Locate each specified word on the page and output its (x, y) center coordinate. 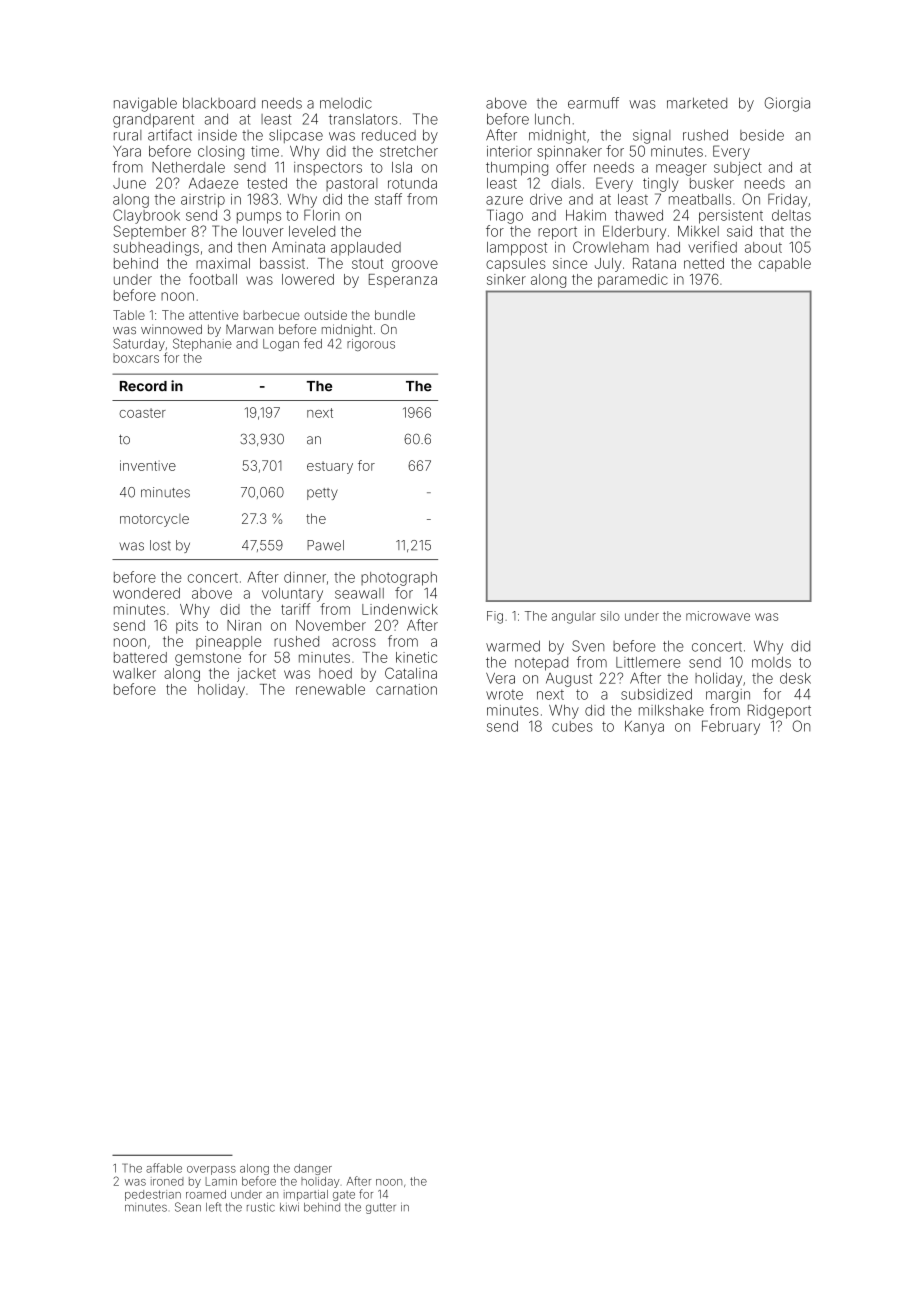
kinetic (416, 657)
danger (313, 1169)
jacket (256, 675)
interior (509, 151)
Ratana (654, 263)
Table (129, 315)
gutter (381, 1208)
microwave (718, 616)
